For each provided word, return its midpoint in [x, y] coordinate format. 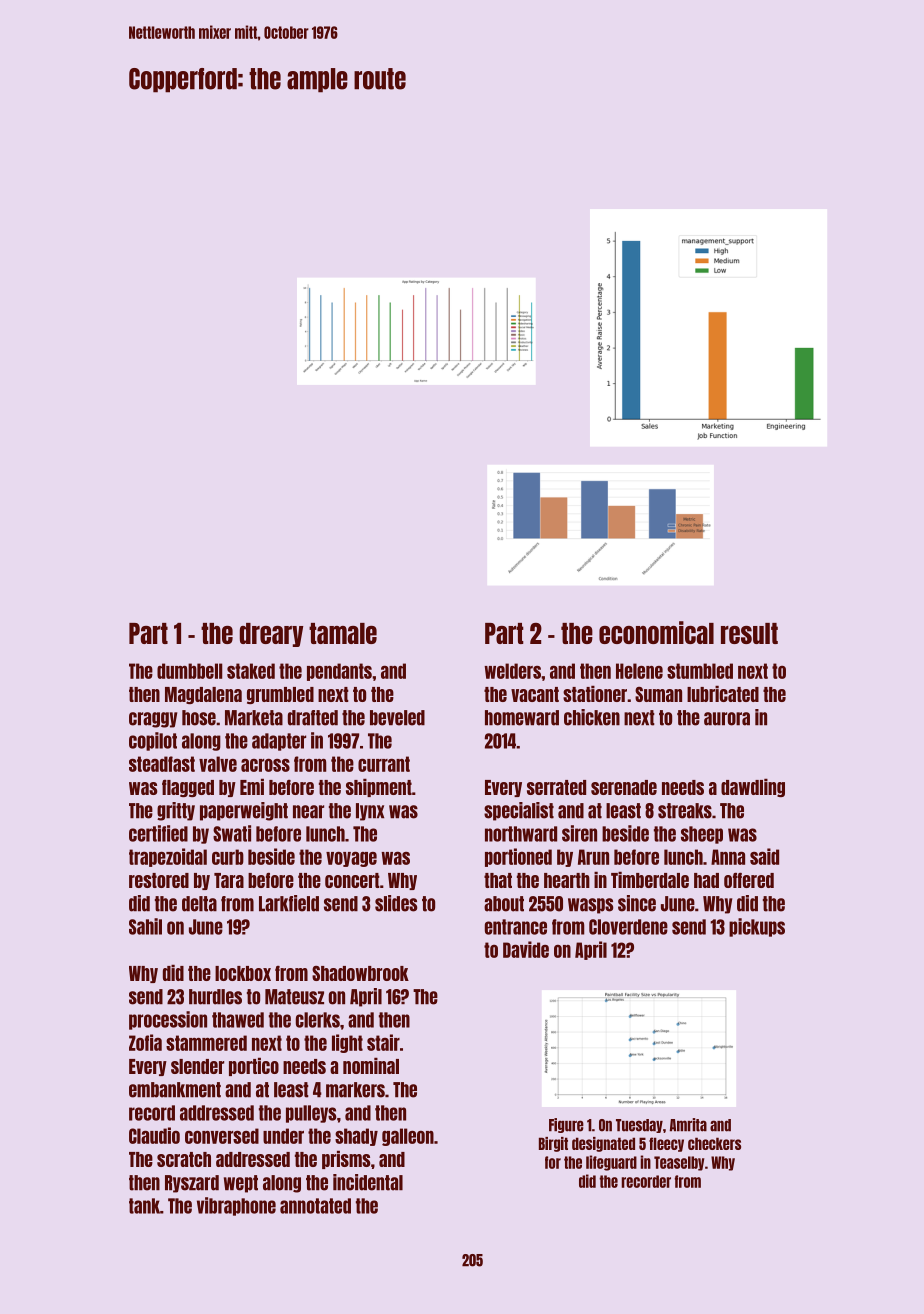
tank [144, 1206]
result [749, 633]
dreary [271, 635]
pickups [757, 927]
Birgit [553, 1144]
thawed [238, 1020]
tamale [343, 633]
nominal [371, 1065]
